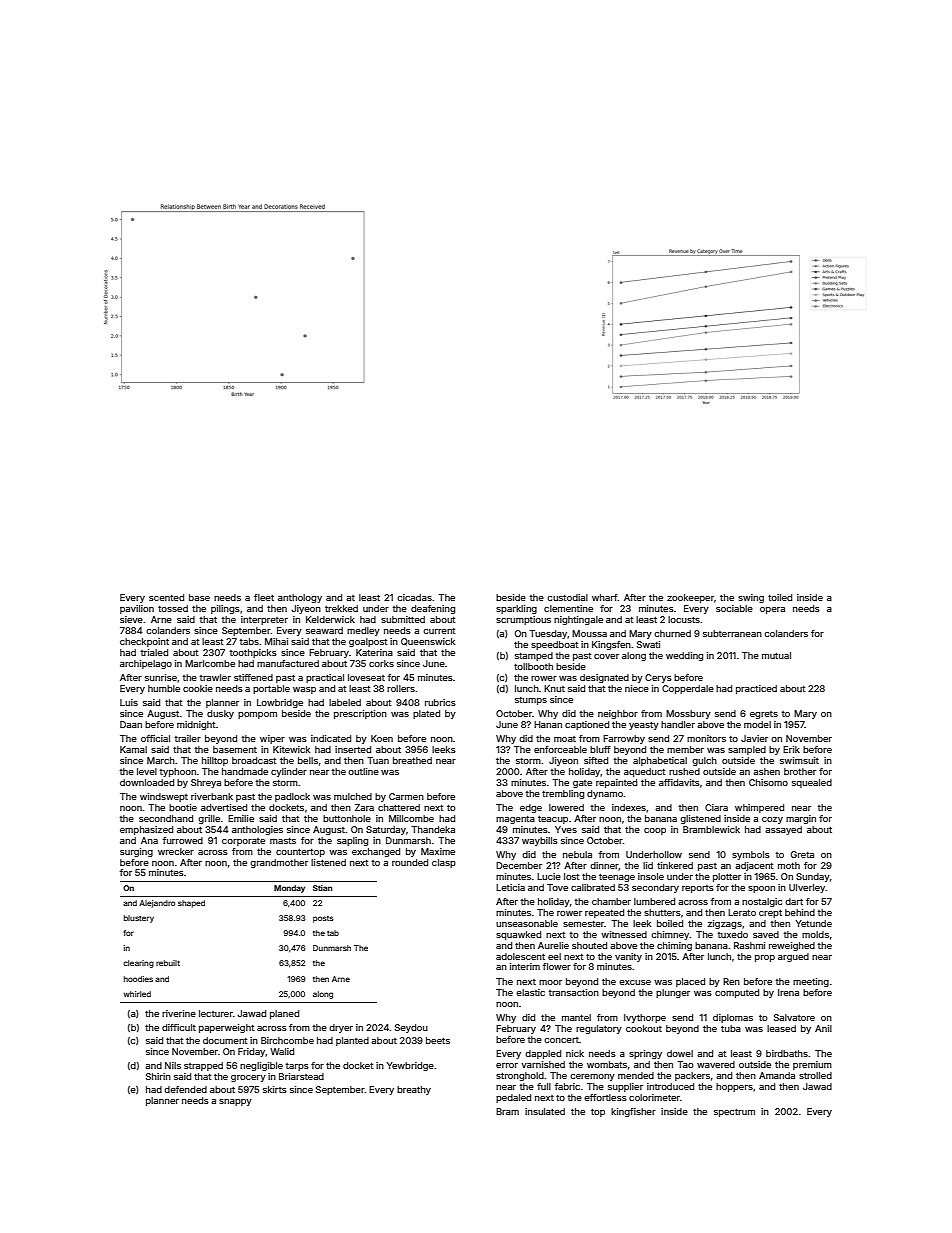 The width and height of the document is (952, 1233). What do you see at coordinates (751, 855) in the document?
I see `symbols` at bounding box center [751, 855].
